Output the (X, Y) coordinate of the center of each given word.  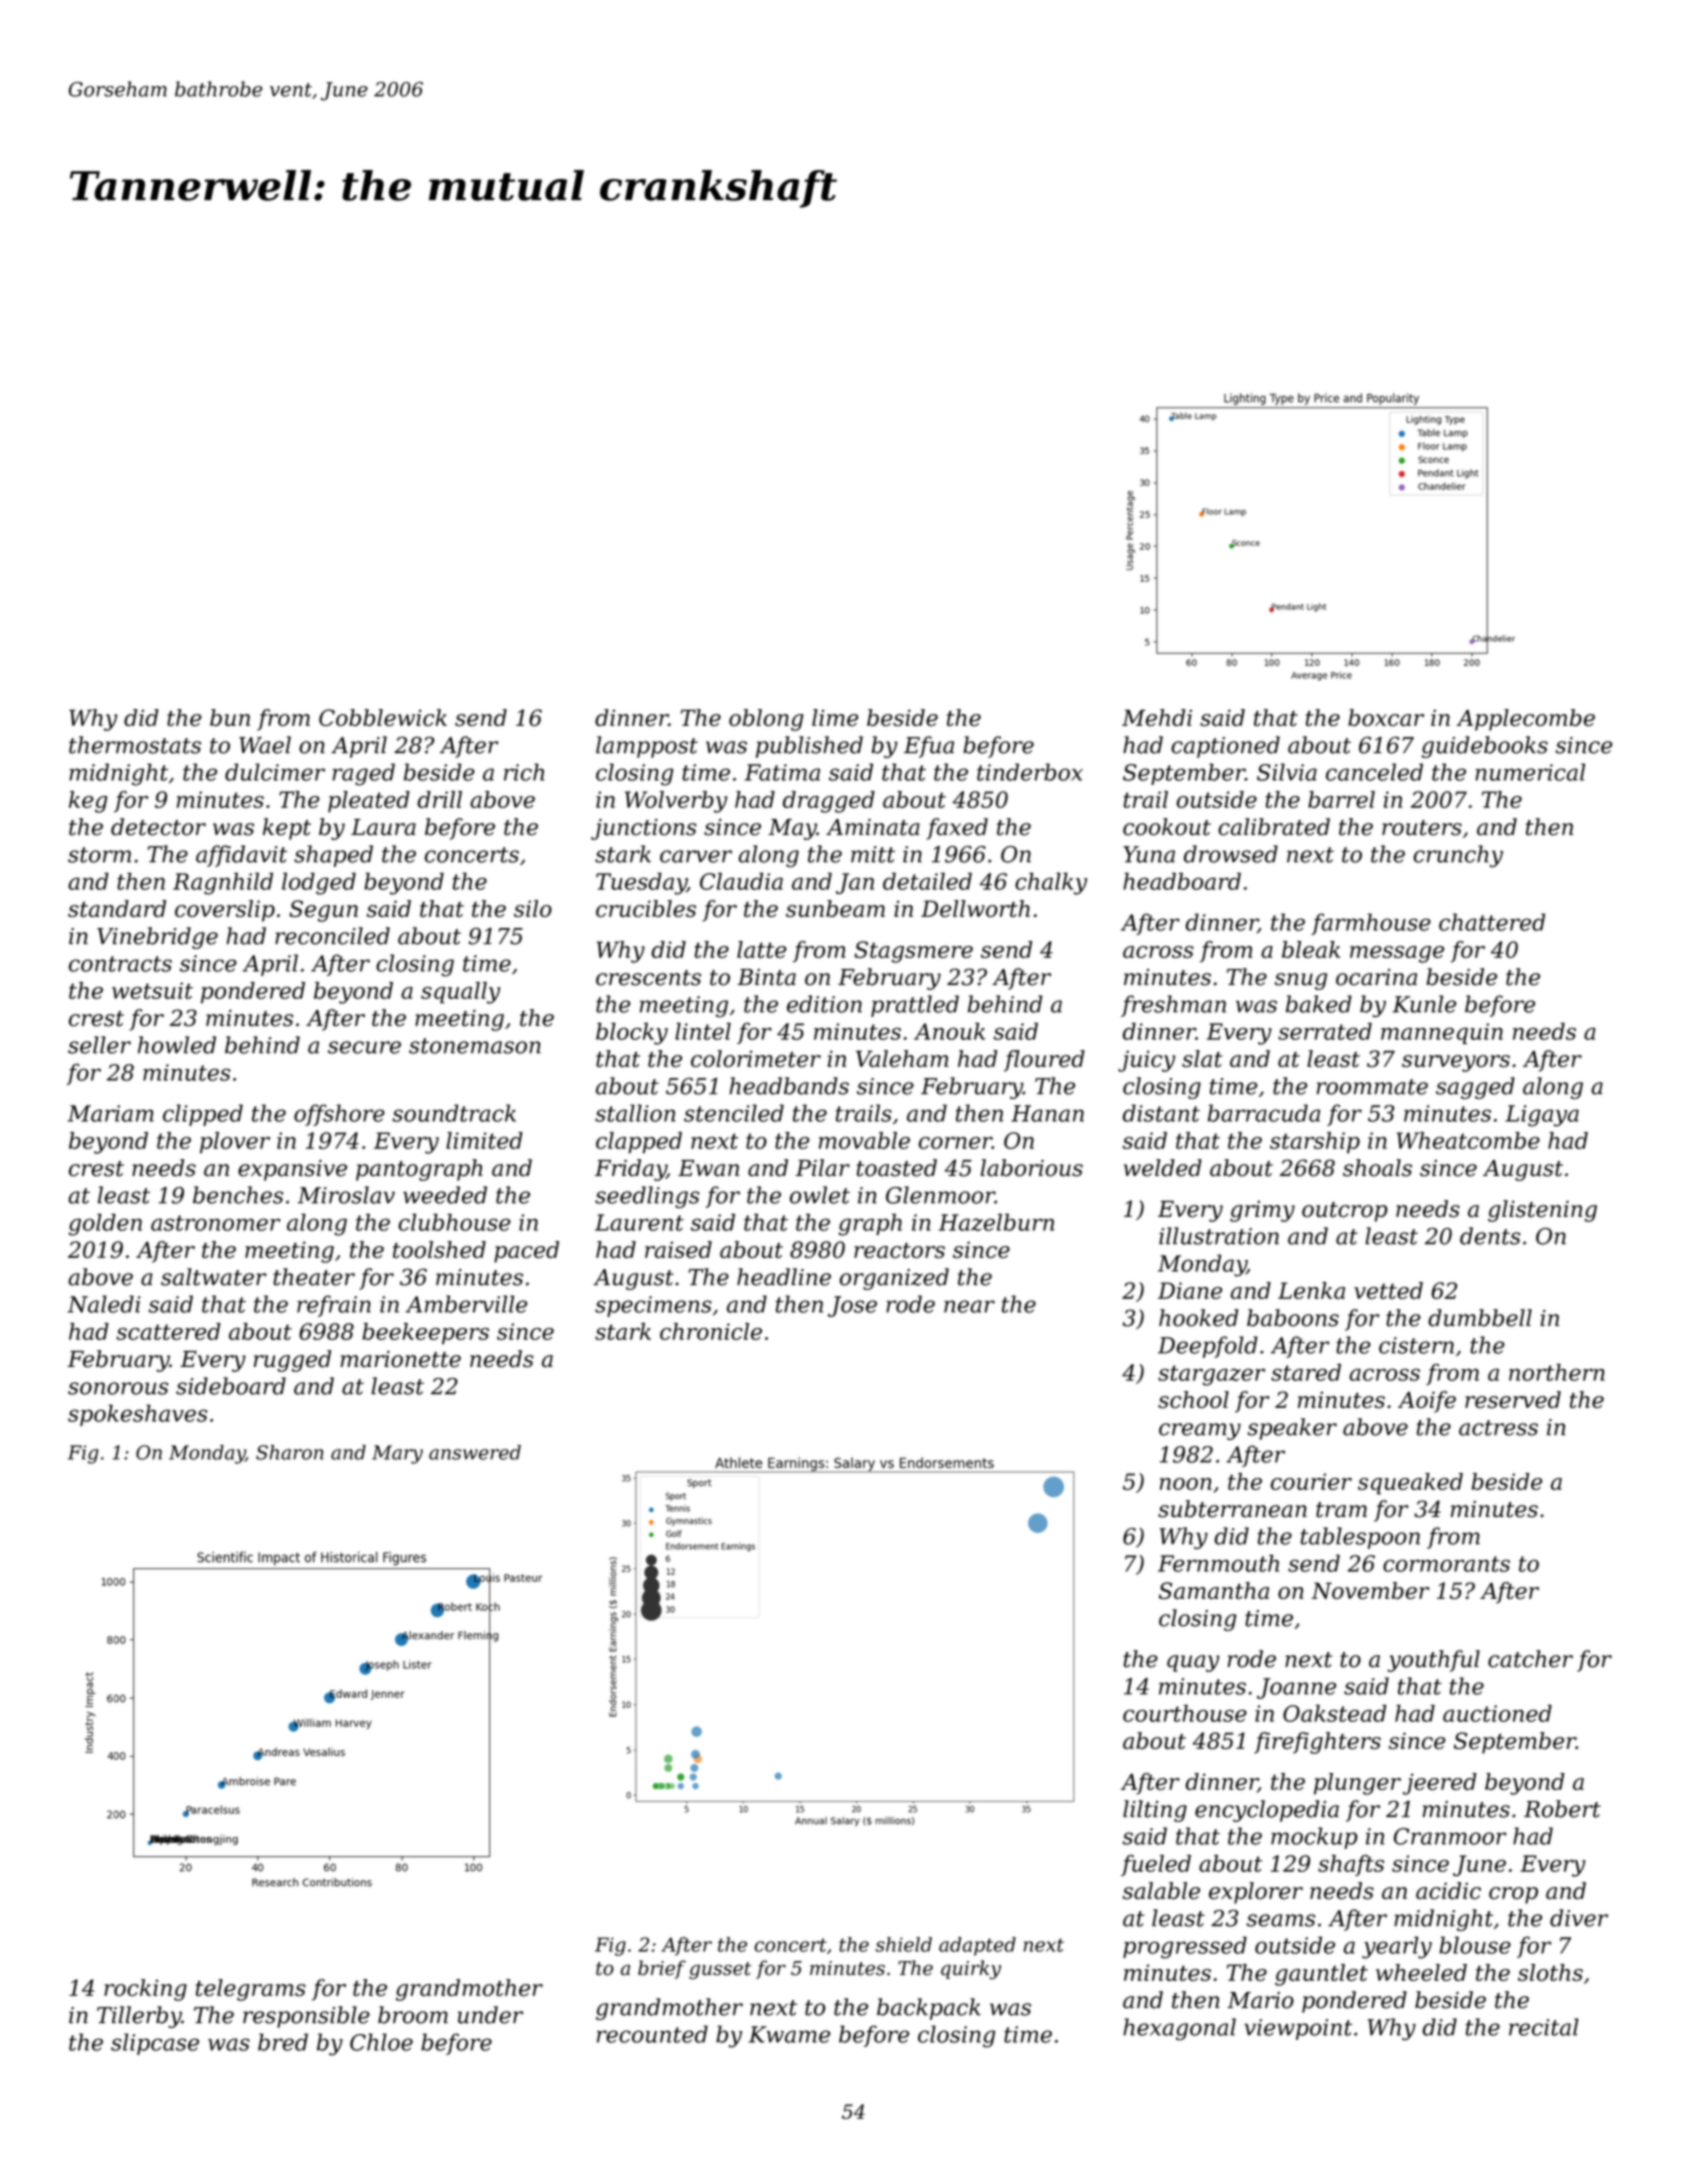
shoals (1377, 1168)
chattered (1492, 922)
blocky (632, 1034)
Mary (397, 1454)
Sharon (290, 1452)
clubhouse (454, 1222)
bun (230, 717)
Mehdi (1157, 717)
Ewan (708, 1168)
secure (364, 1047)
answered (475, 1452)
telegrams (251, 1990)
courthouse (1185, 1713)
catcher (1530, 1659)
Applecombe (1525, 720)
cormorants (1446, 1564)
